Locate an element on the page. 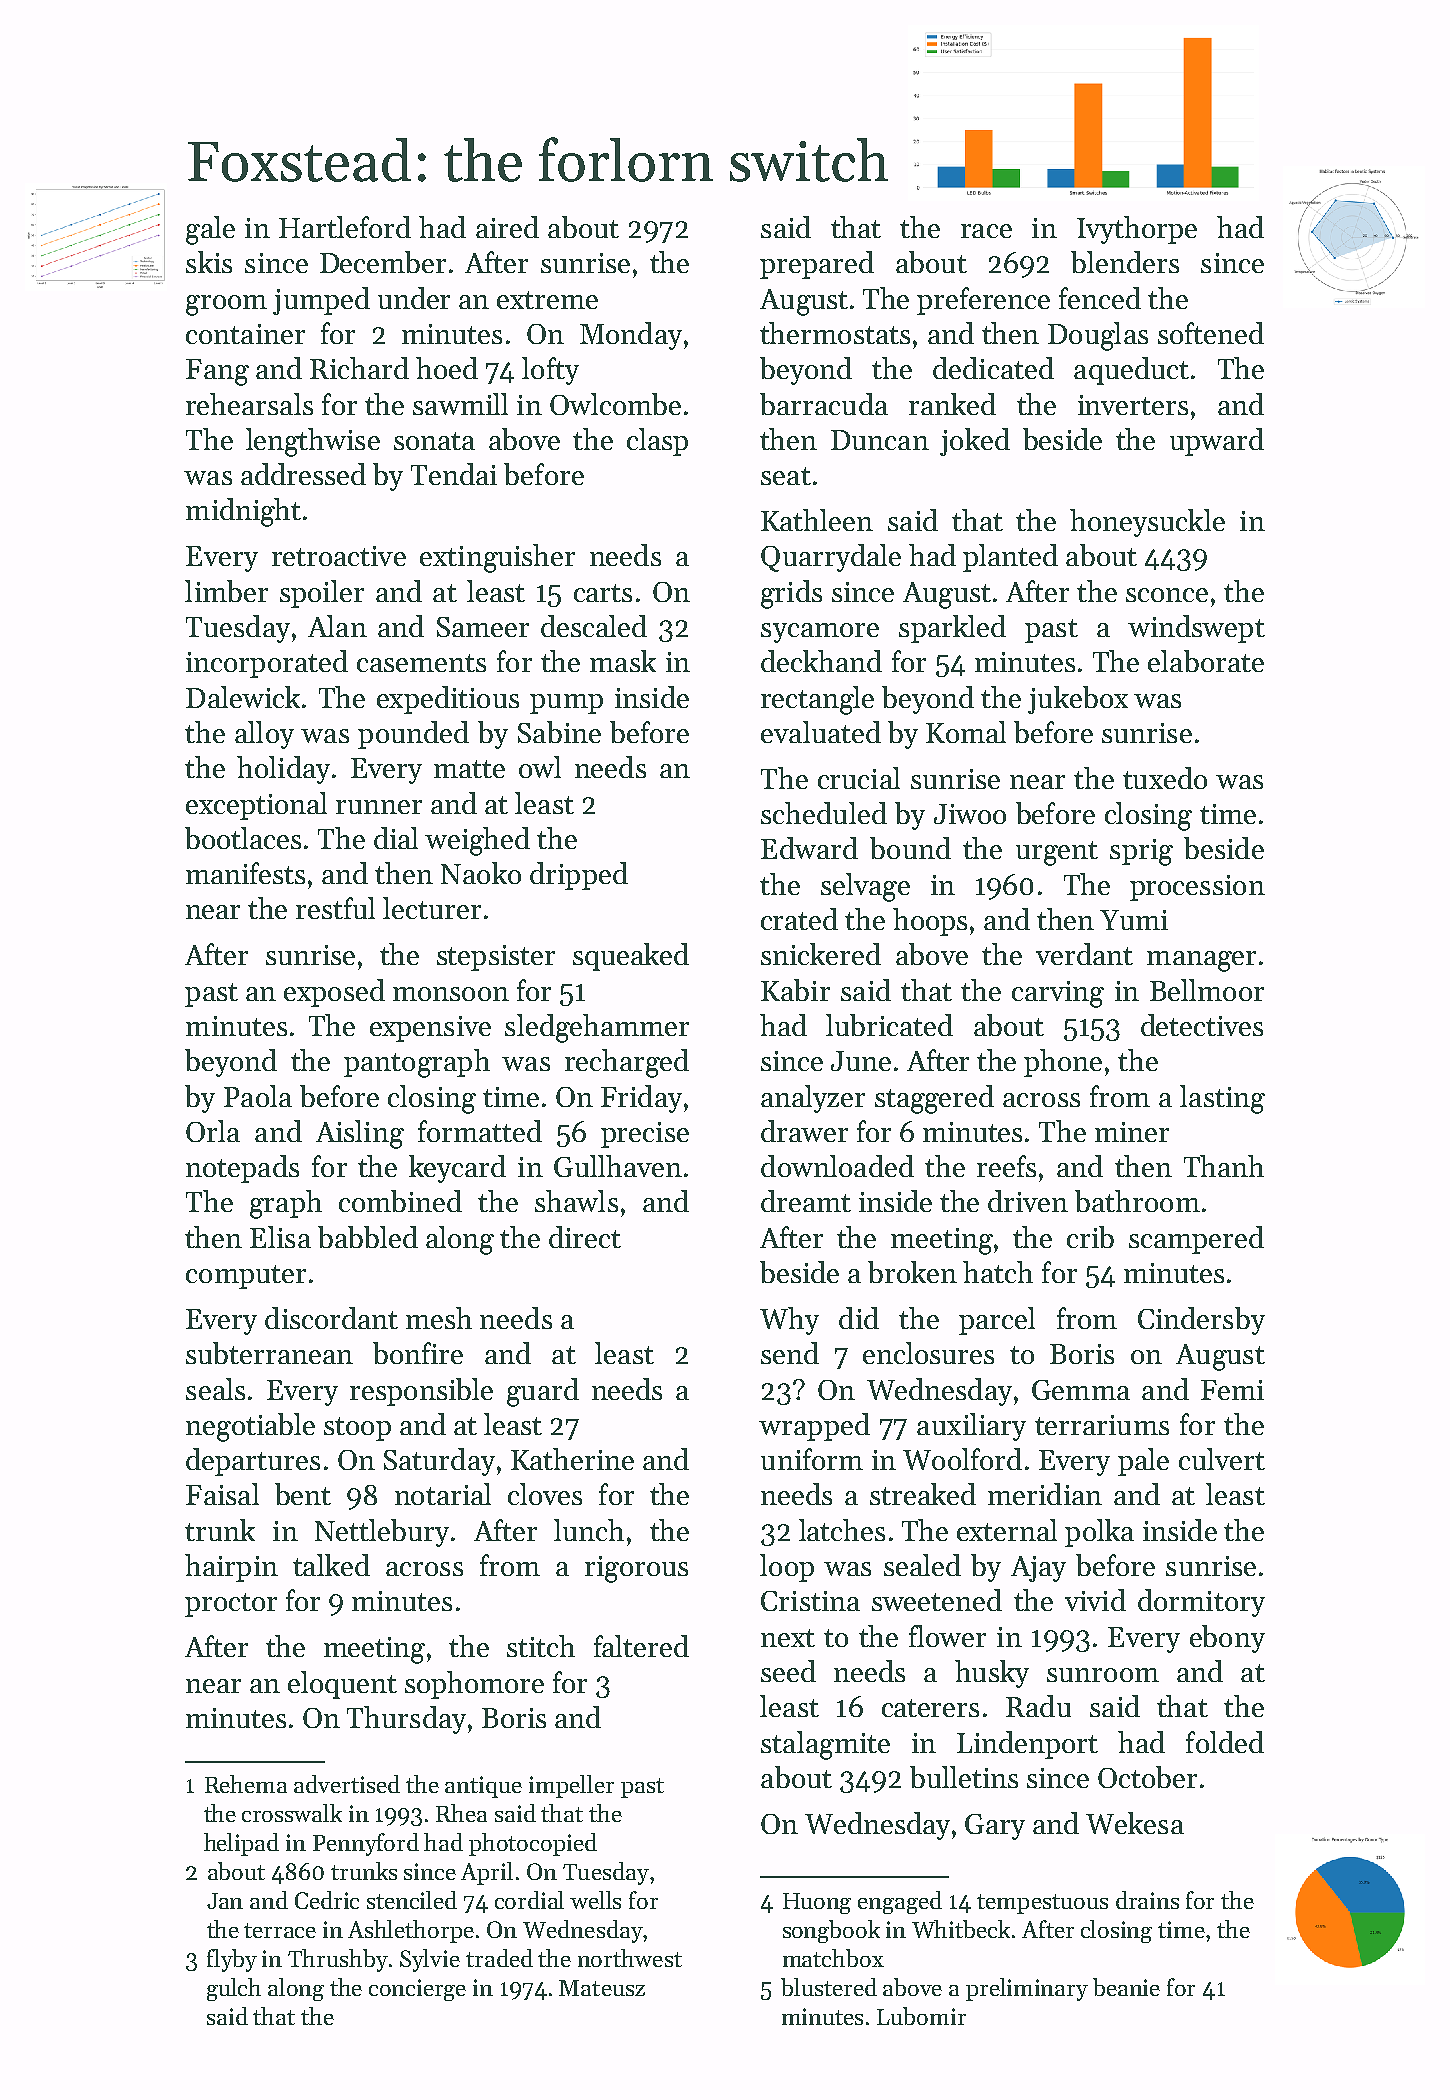 The width and height of the page is (1450, 2100). Ivythorpe is located at coordinates (1137, 230).
